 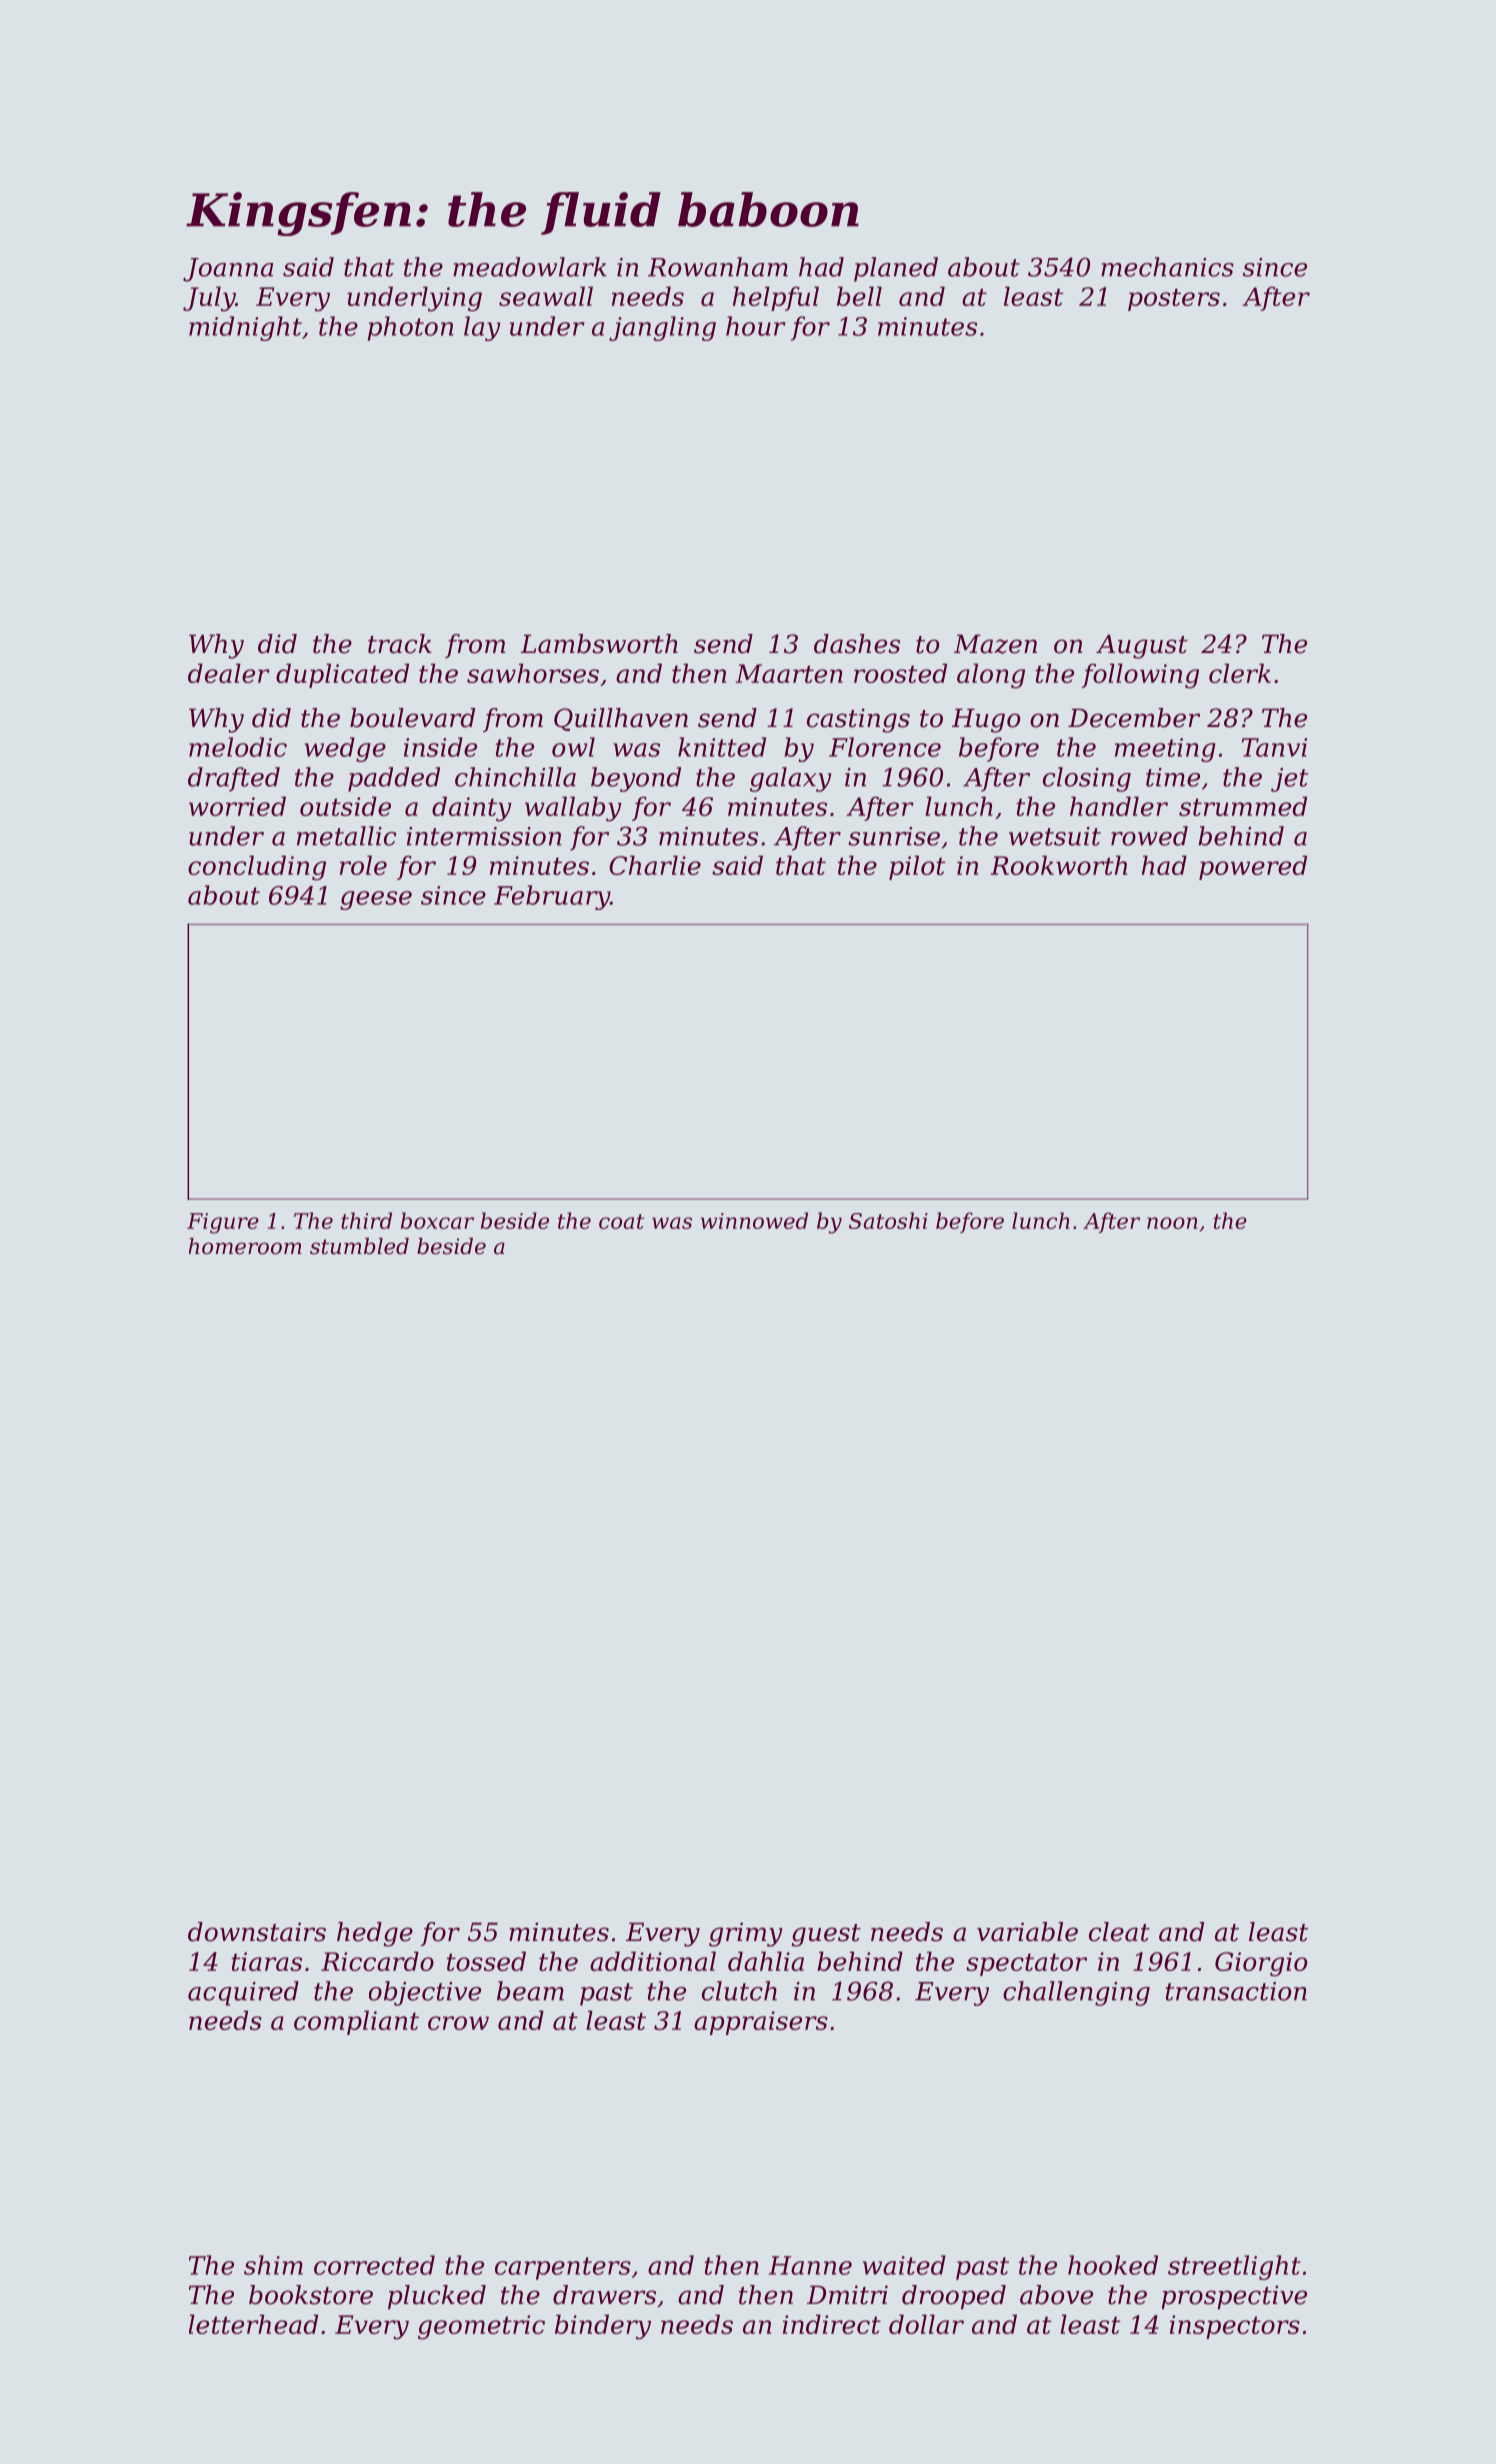 What do you see at coordinates (888, 1220) in the screenshot?
I see `Satoshi` at bounding box center [888, 1220].
